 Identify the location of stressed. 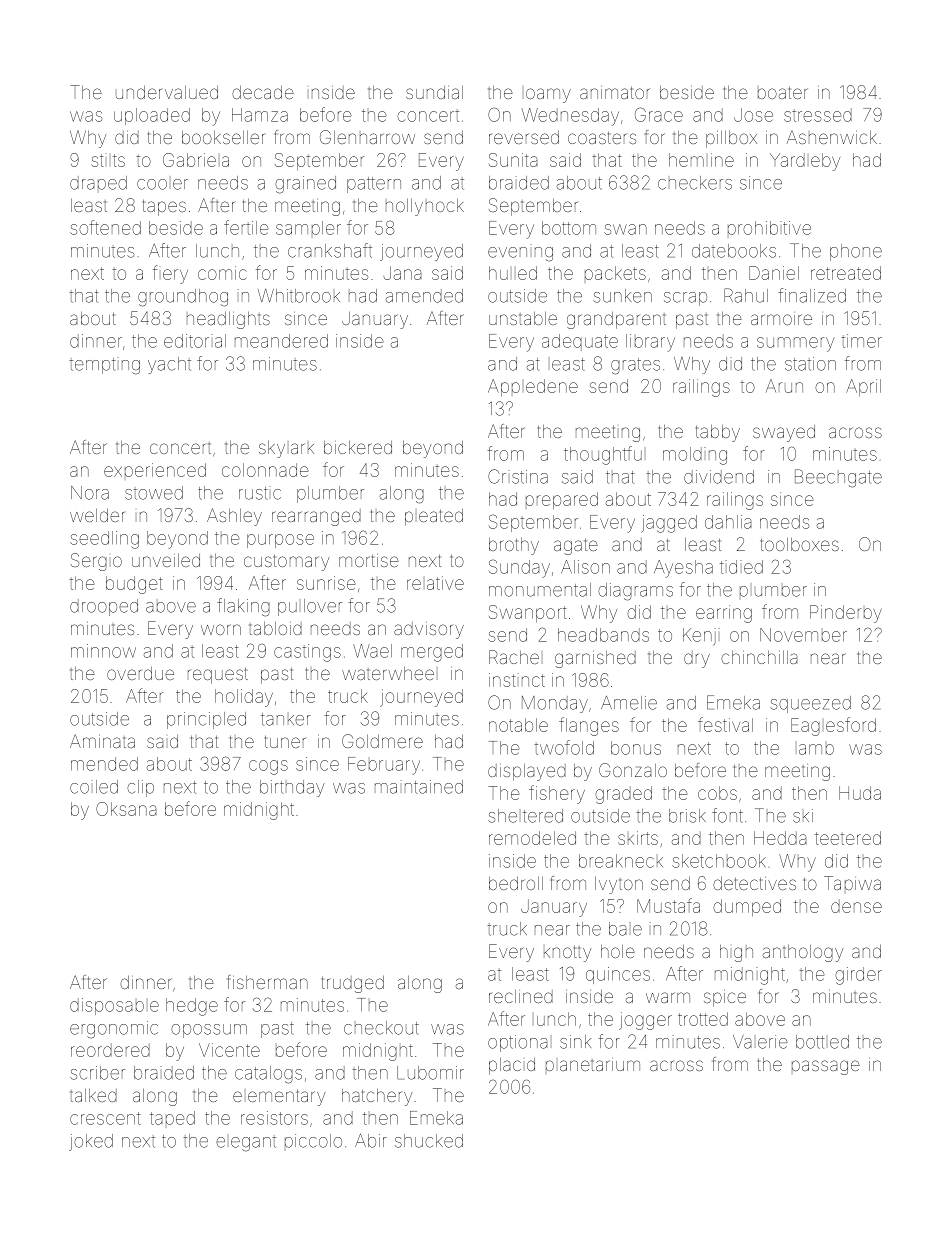
(818, 115).
